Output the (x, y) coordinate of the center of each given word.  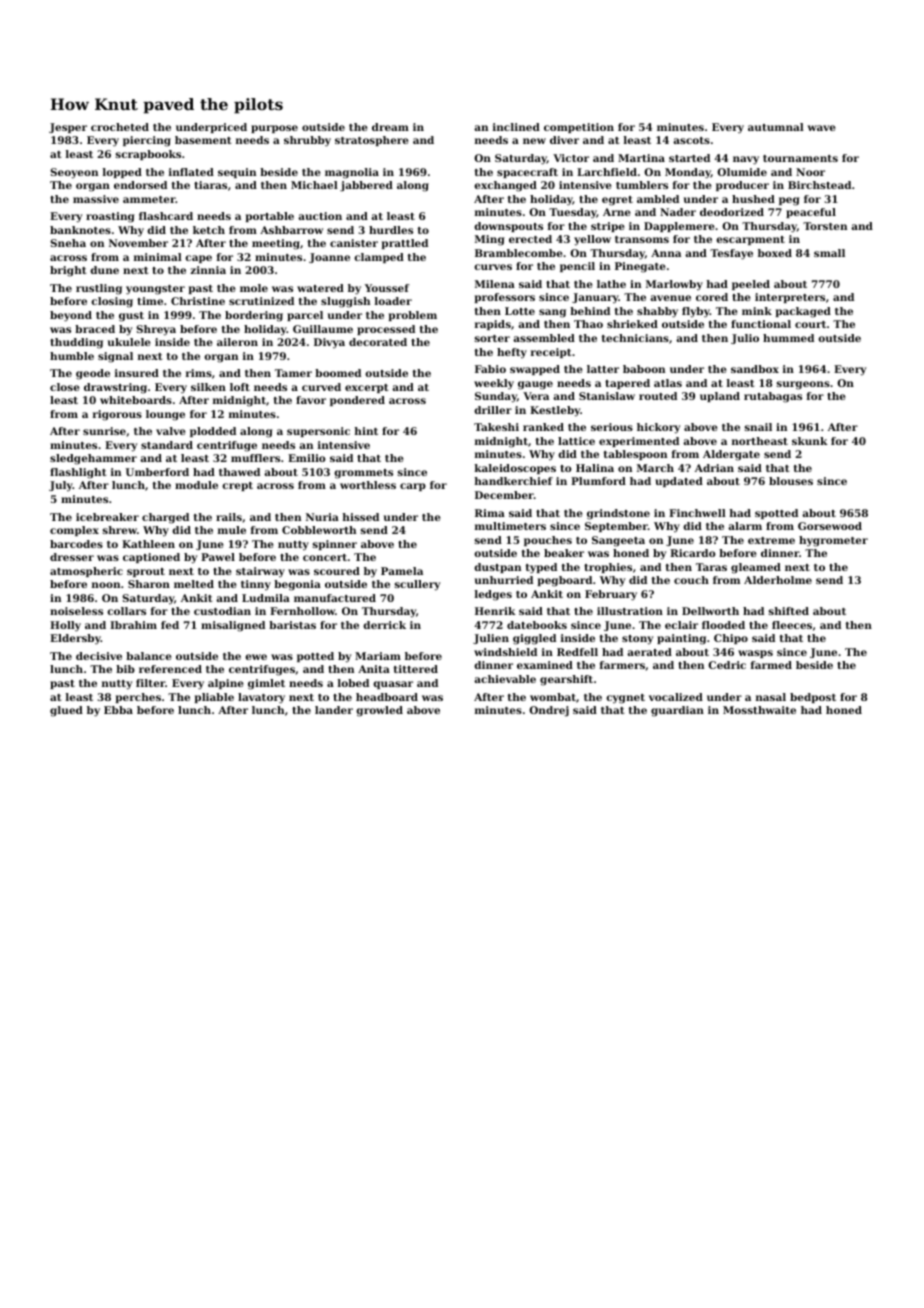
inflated (191, 172)
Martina (641, 158)
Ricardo (693, 553)
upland (720, 397)
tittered (416, 669)
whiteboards (136, 400)
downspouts (508, 227)
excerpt (367, 388)
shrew (120, 530)
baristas (292, 625)
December (504, 495)
